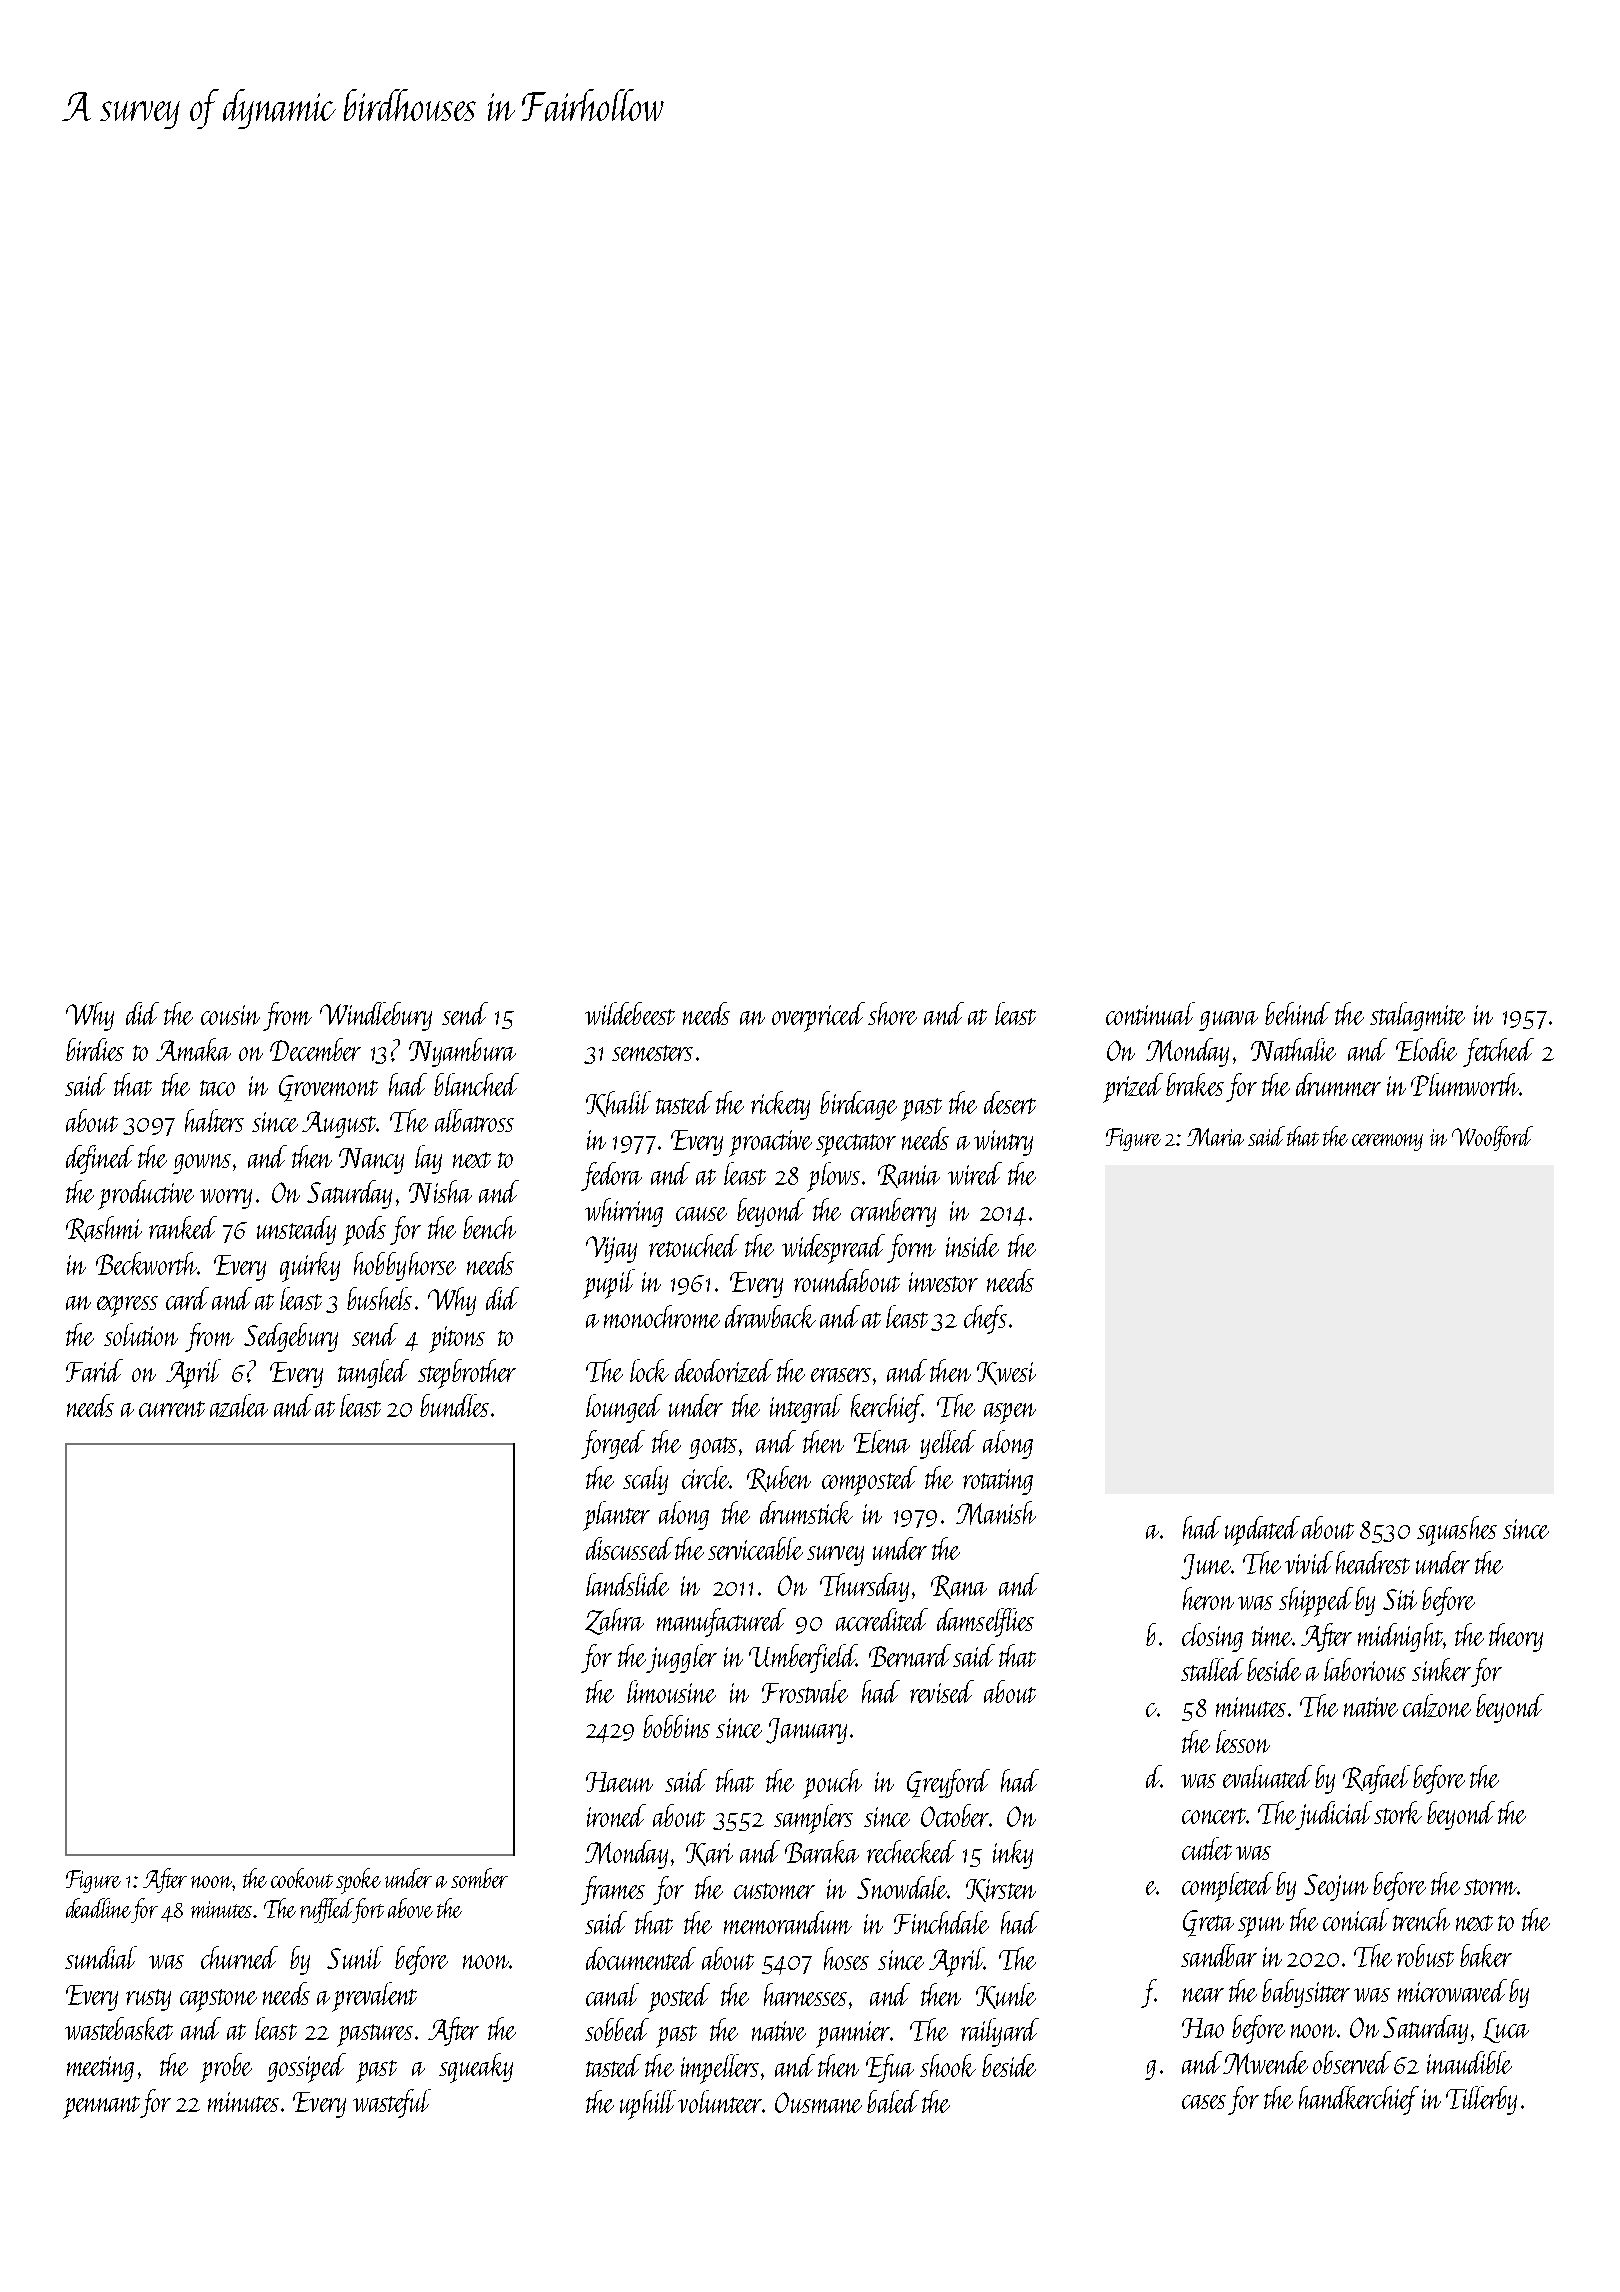 The height and width of the screenshot is (2292, 1620). What do you see at coordinates (959, 1587) in the screenshot?
I see `Rana` at bounding box center [959, 1587].
